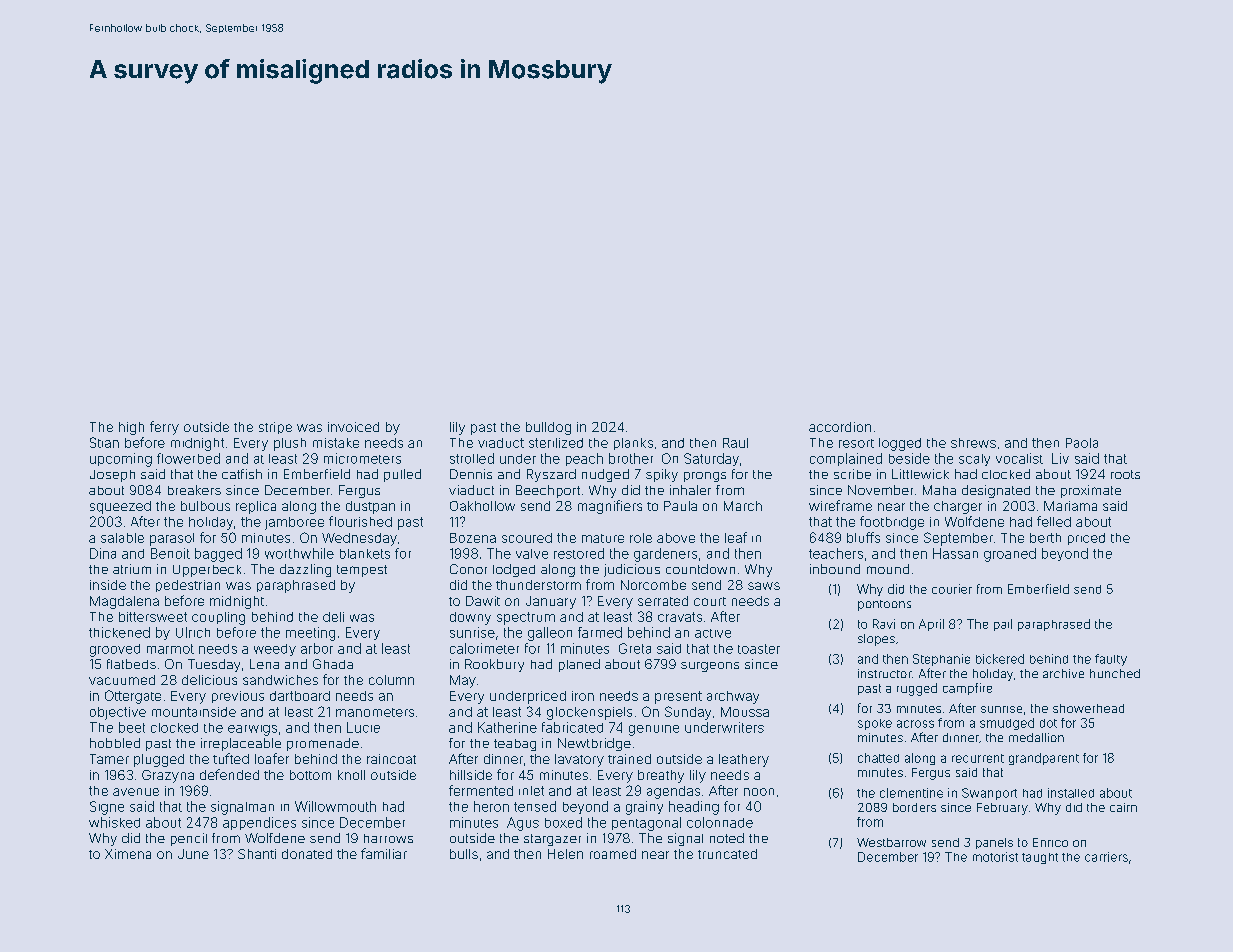 This screenshot has height=952, width=1233. Describe the element at coordinates (613, 854) in the screenshot. I see `roamed` at that location.
